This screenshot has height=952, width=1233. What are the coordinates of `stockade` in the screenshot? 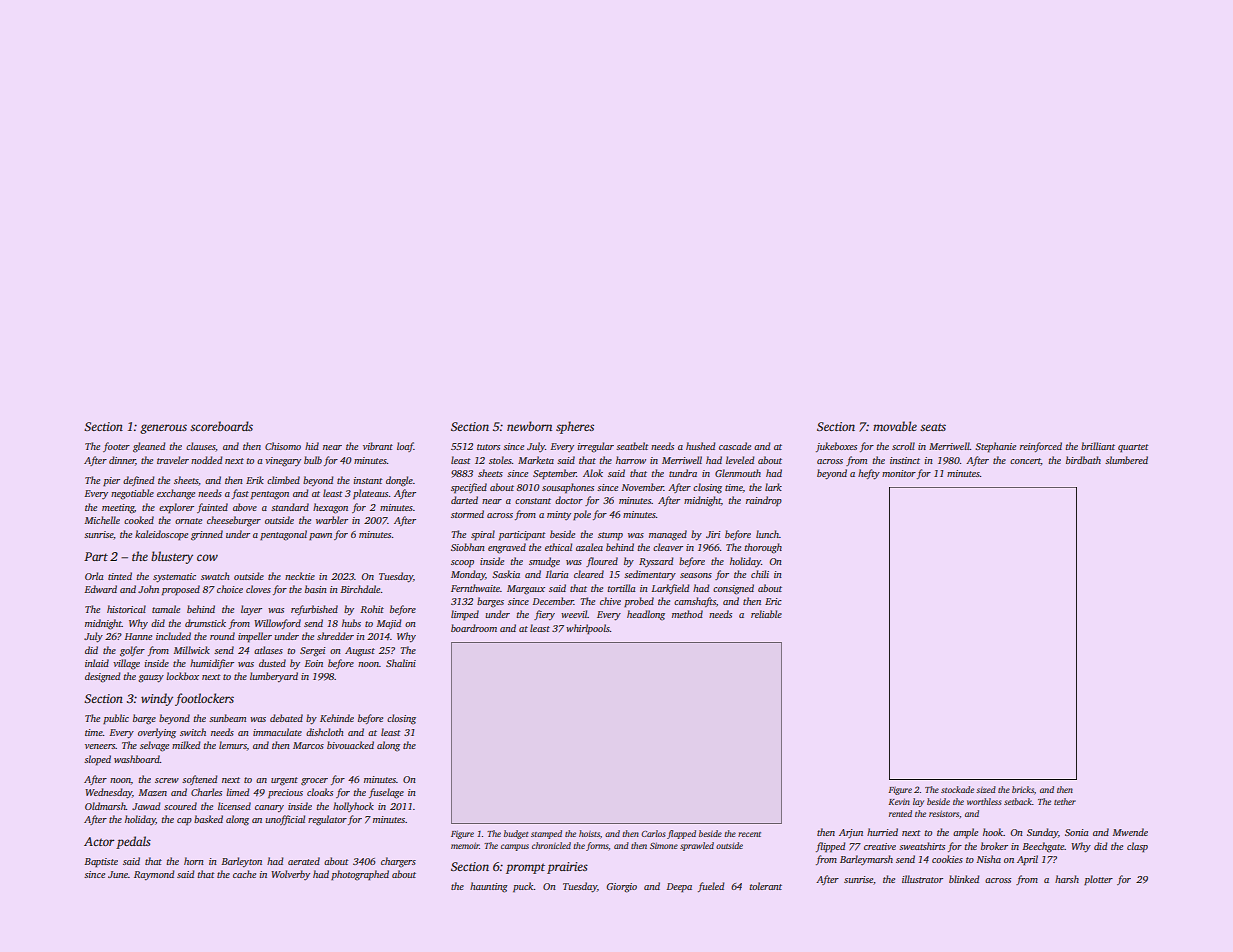 It's located at (957, 789).
